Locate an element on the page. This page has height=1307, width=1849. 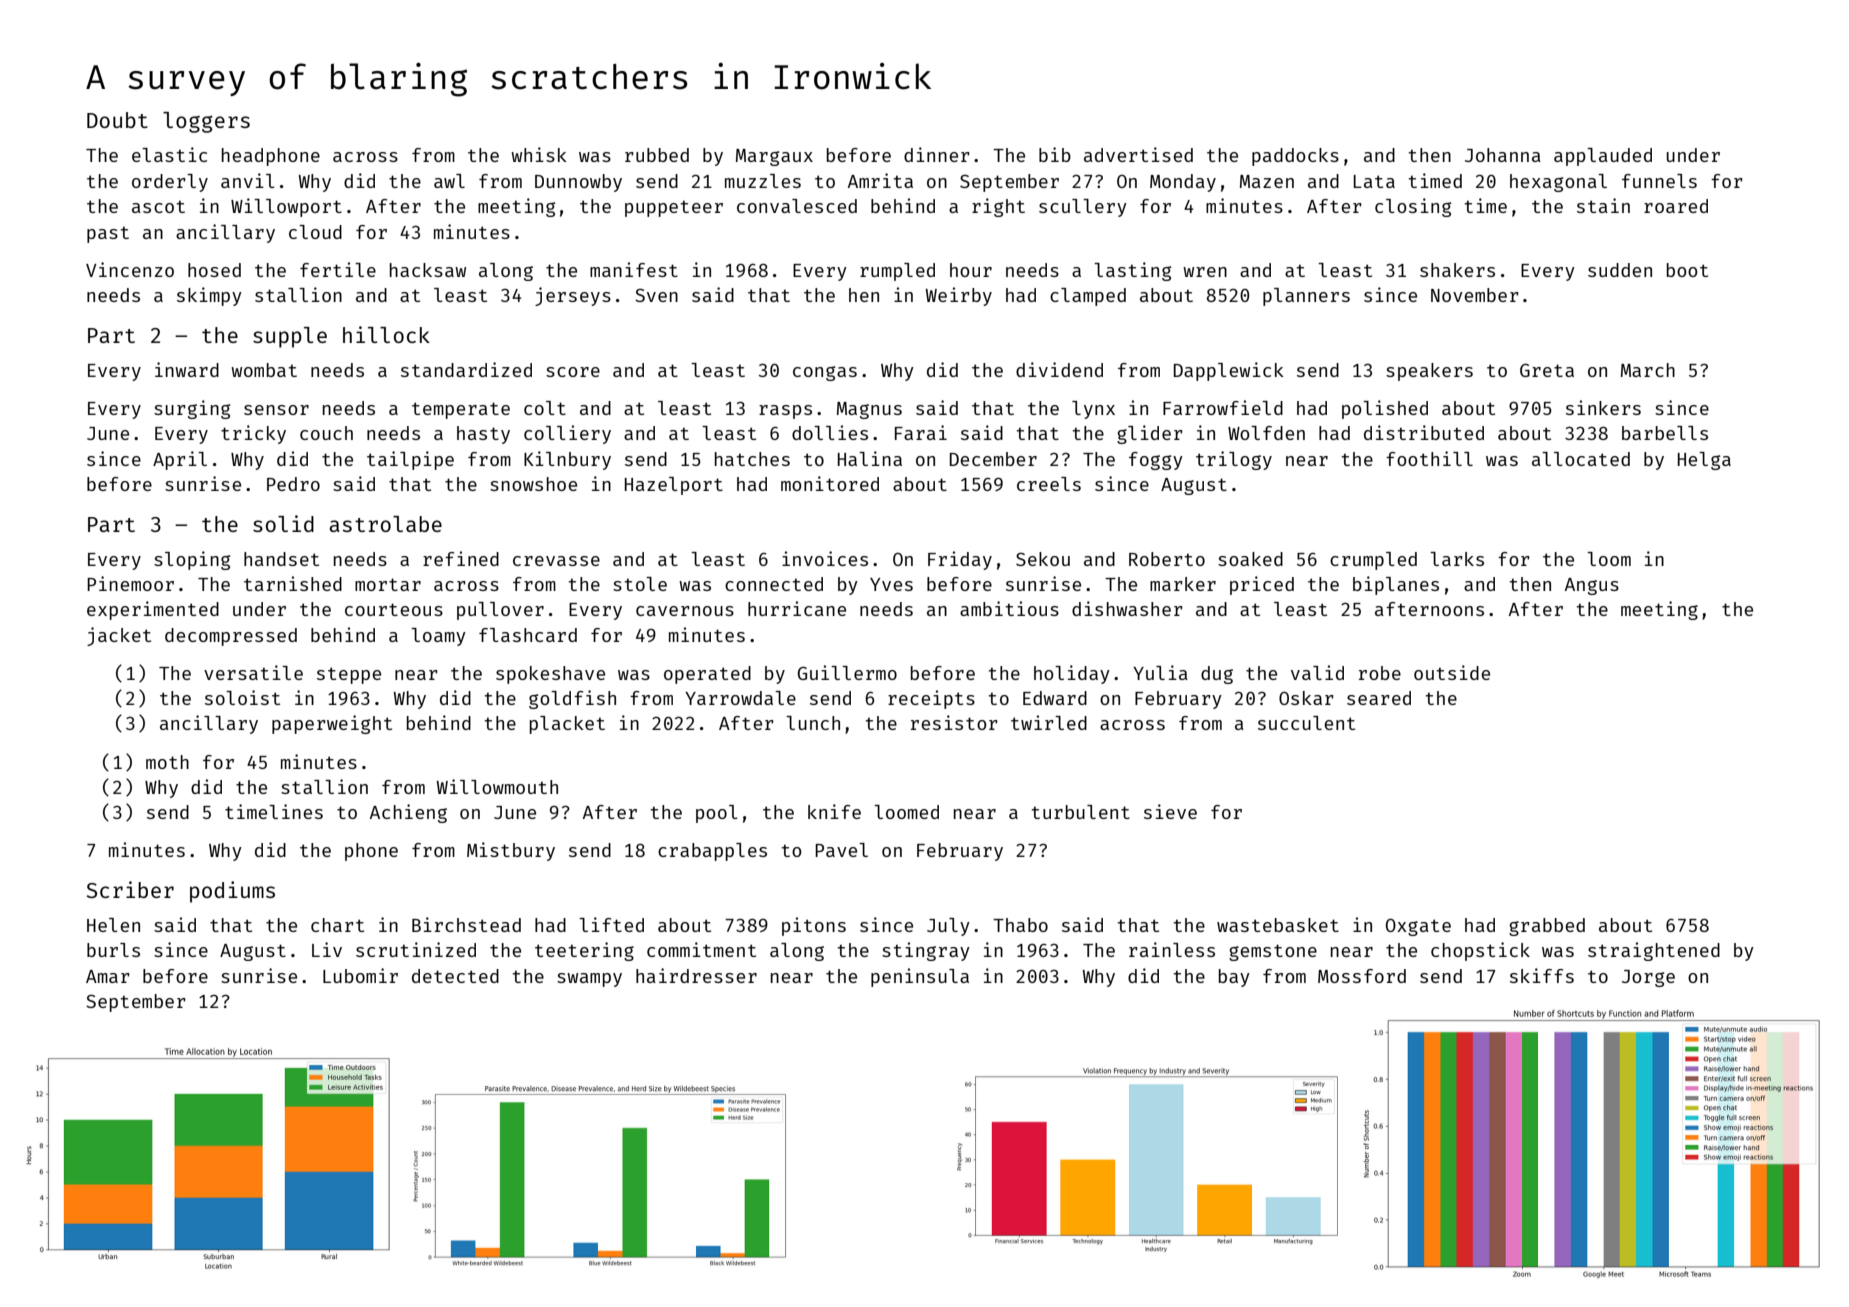
outside is located at coordinates (1452, 672).
